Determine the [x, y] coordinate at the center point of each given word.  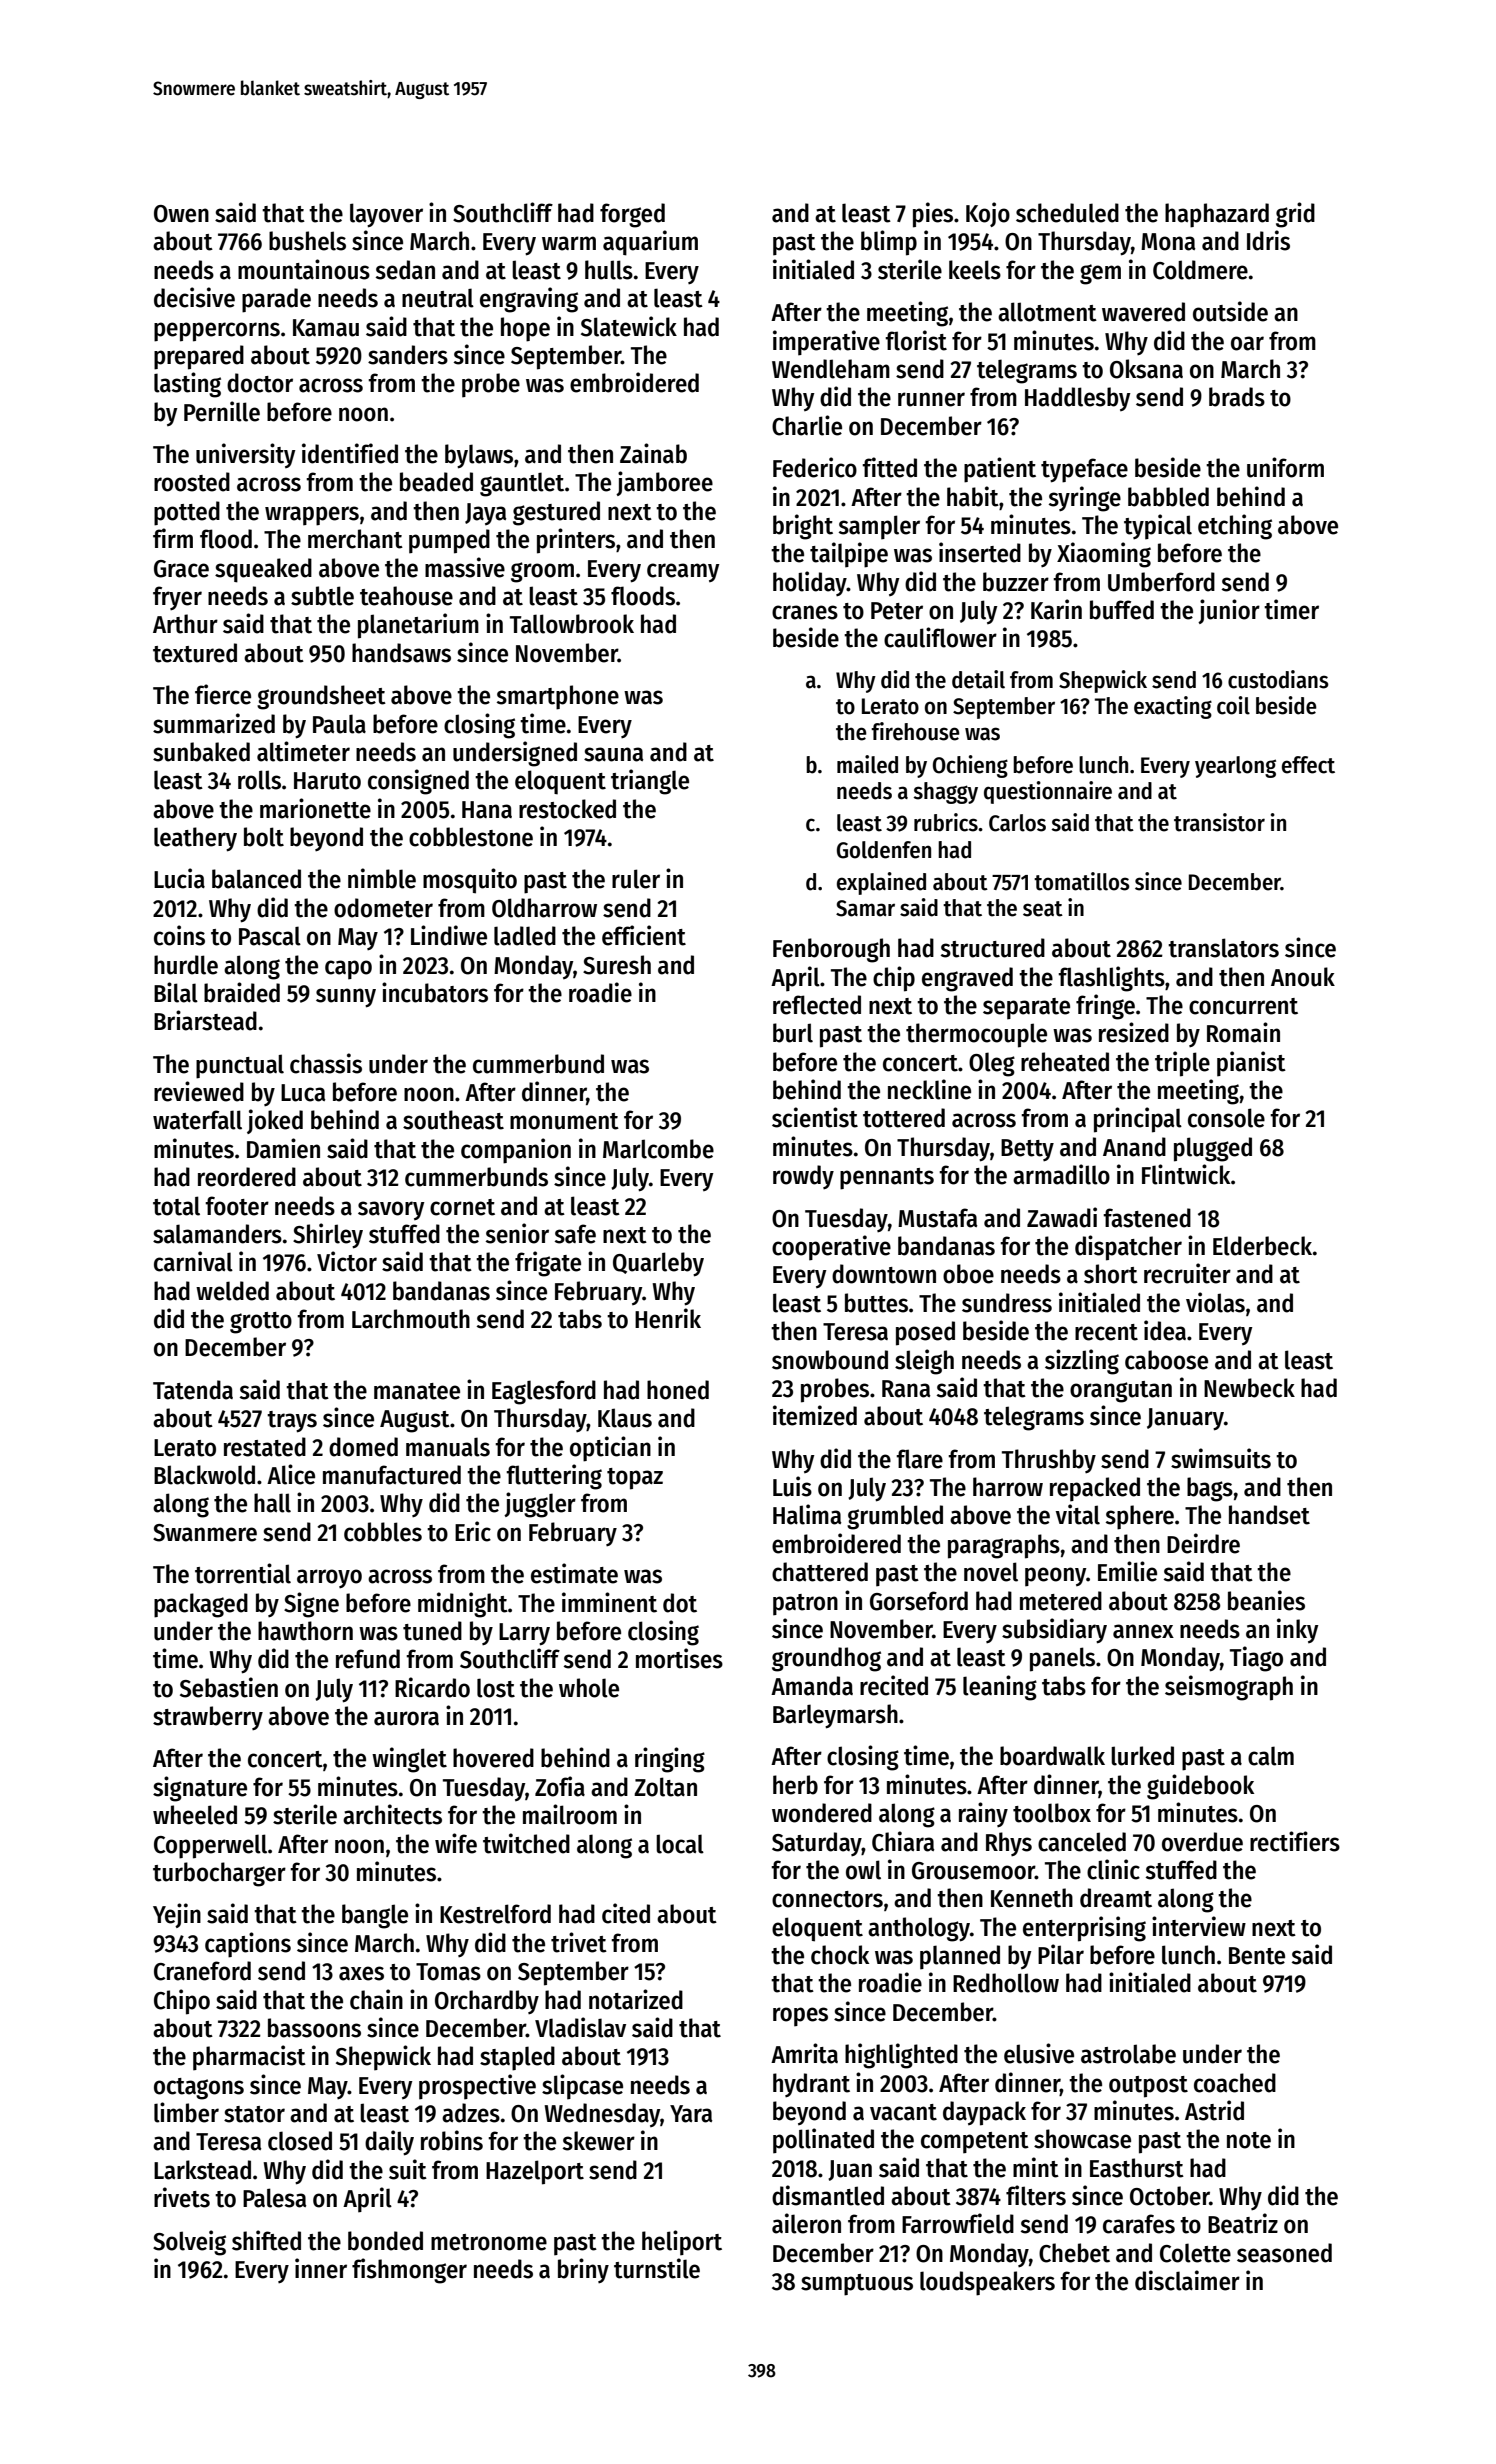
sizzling [1082, 1362]
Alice [291, 1474]
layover [386, 215]
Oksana [1146, 369]
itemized [815, 1415]
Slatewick [629, 326]
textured [195, 653]
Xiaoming [1104, 555]
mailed [867, 764]
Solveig [189, 2243]
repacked [1095, 1489]
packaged [201, 1605]
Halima [807, 1514]
